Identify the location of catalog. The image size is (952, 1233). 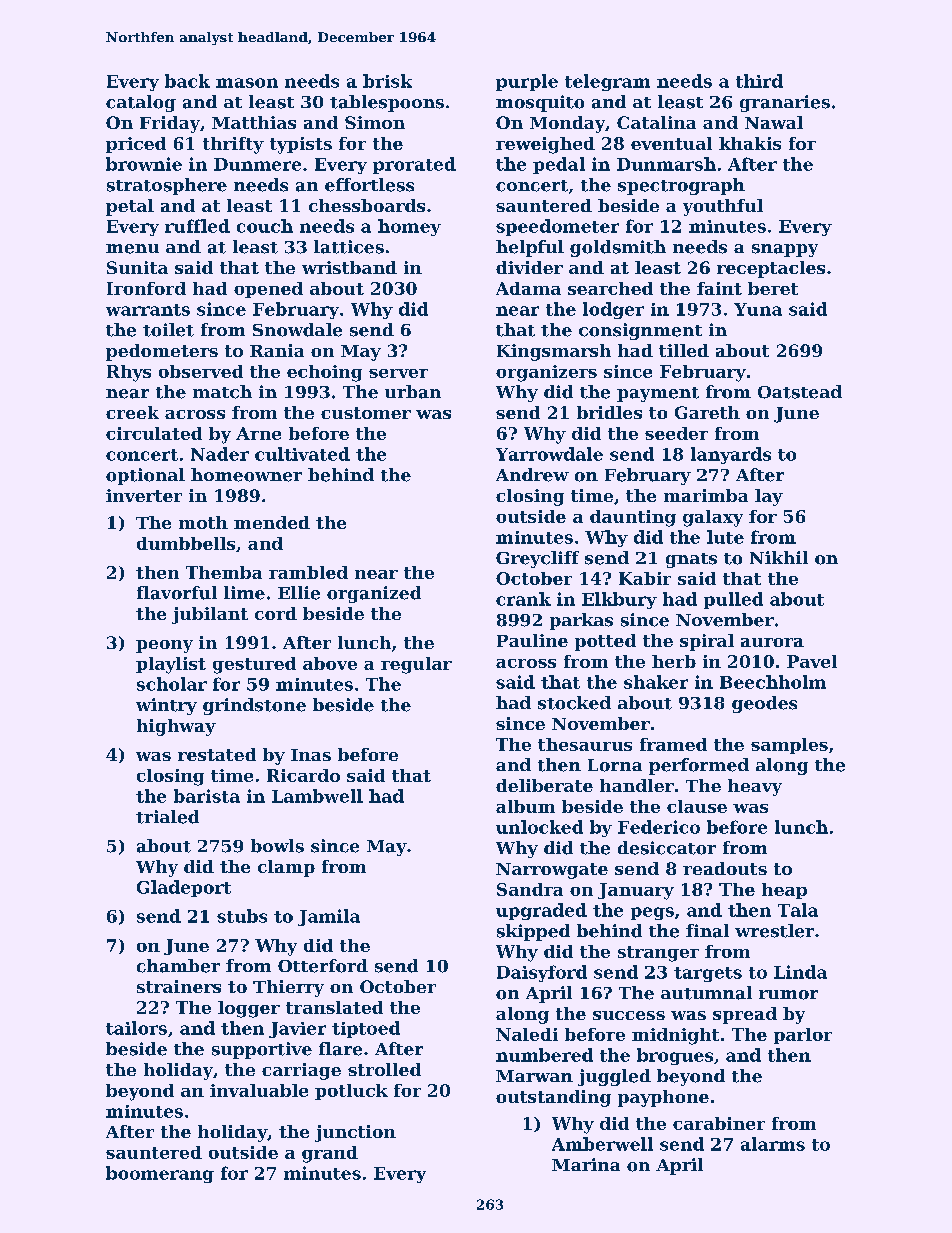
(141, 103).
